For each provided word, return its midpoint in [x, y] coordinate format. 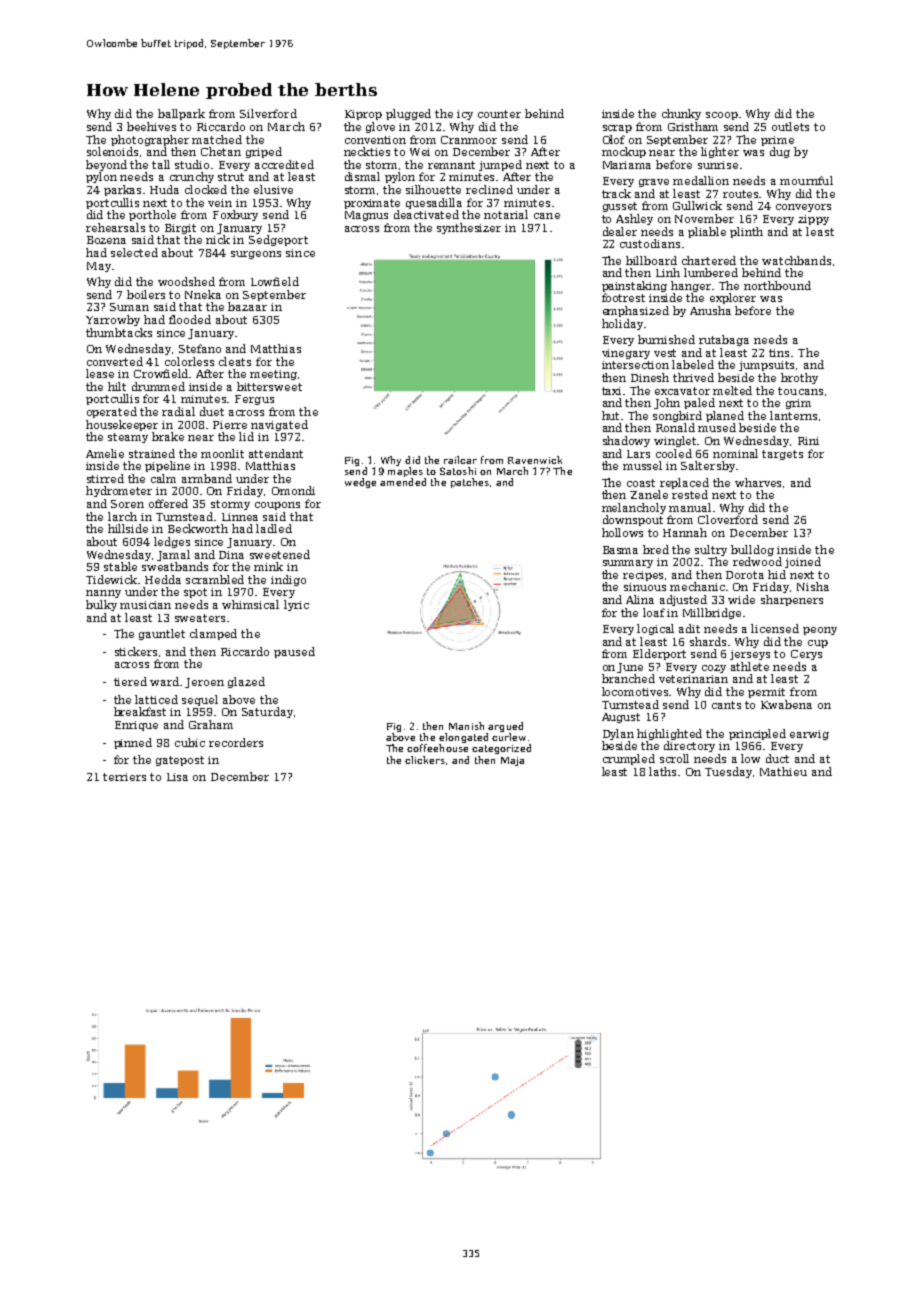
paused [294, 652]
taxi [611, 391]
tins [779, 353]
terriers [124, 777]
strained [152, 453]
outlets [790, 126]
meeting [273, 375]
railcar [460, 460]
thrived [693, 377]
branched [628, 678]
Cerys [806, 655]
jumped [500, 165]
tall [161, 164]
